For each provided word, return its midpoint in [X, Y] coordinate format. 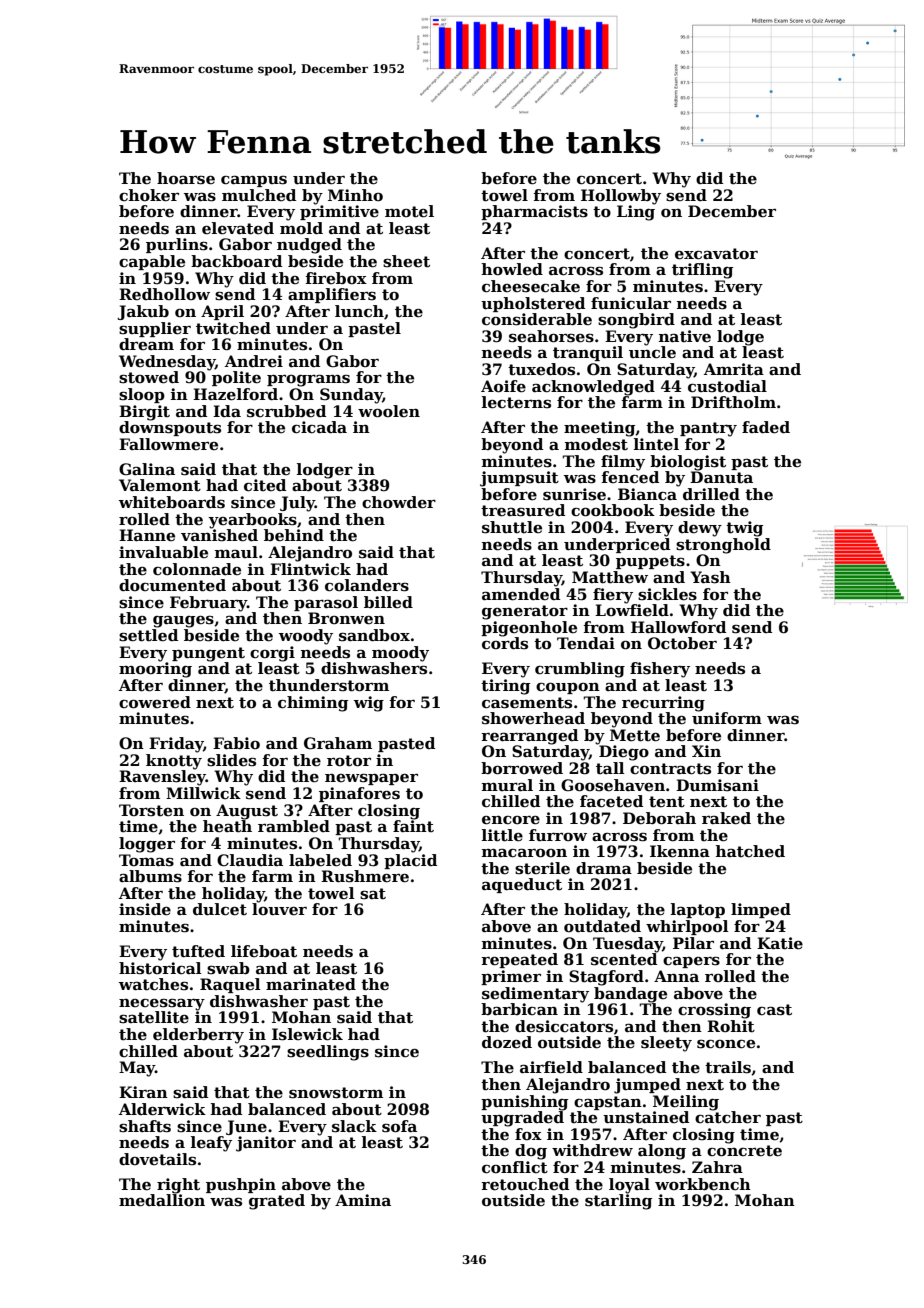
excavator [716, 254]
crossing [714, 1011]
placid [410, 861]
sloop [142, 395]
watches [153, 984]
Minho [355, 195]
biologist [688, 463]
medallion [162, 1200]
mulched [259, 195]
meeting [600, 429]
